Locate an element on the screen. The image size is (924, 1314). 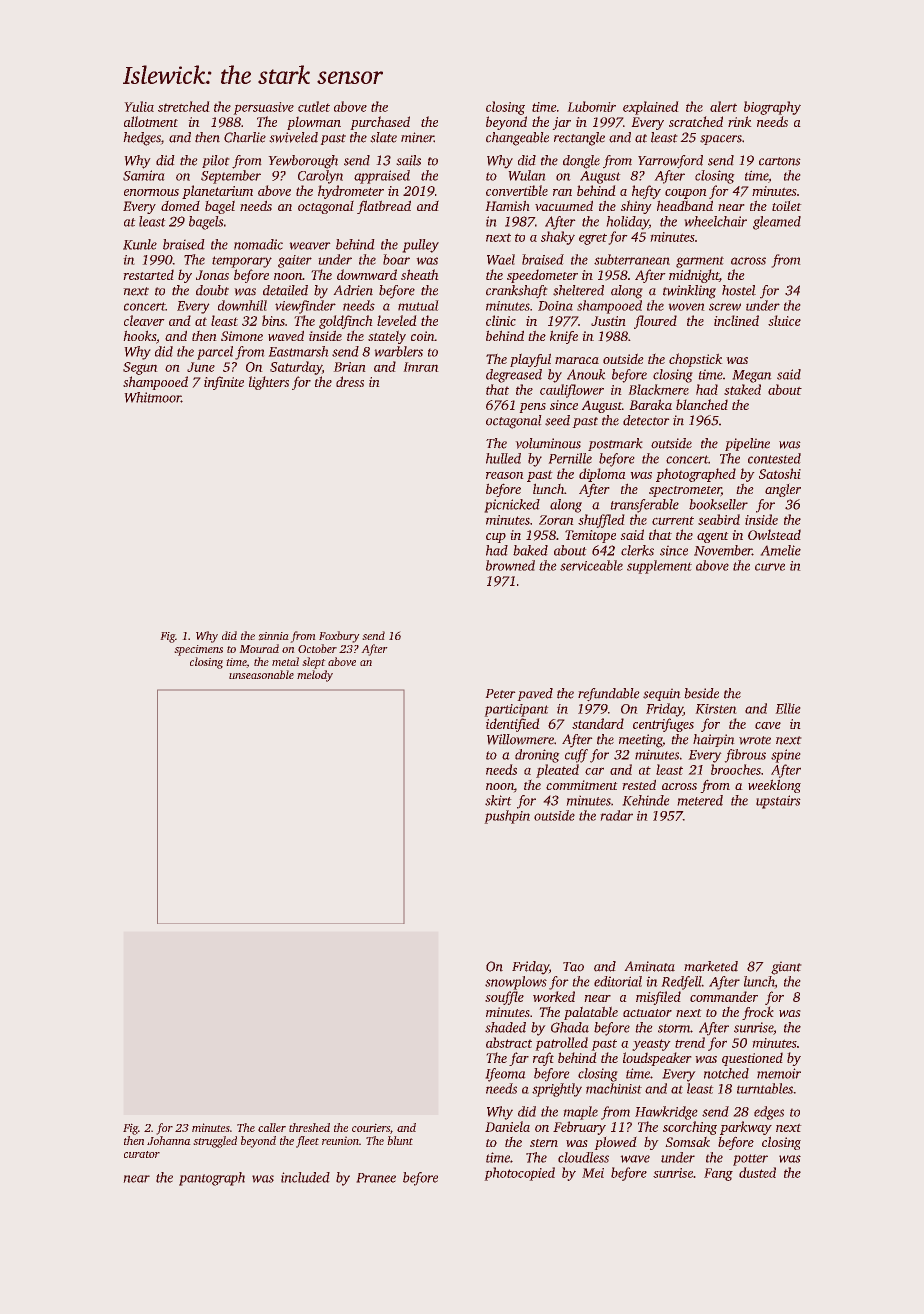
Daniela is located at coordinates (507, 1126).
